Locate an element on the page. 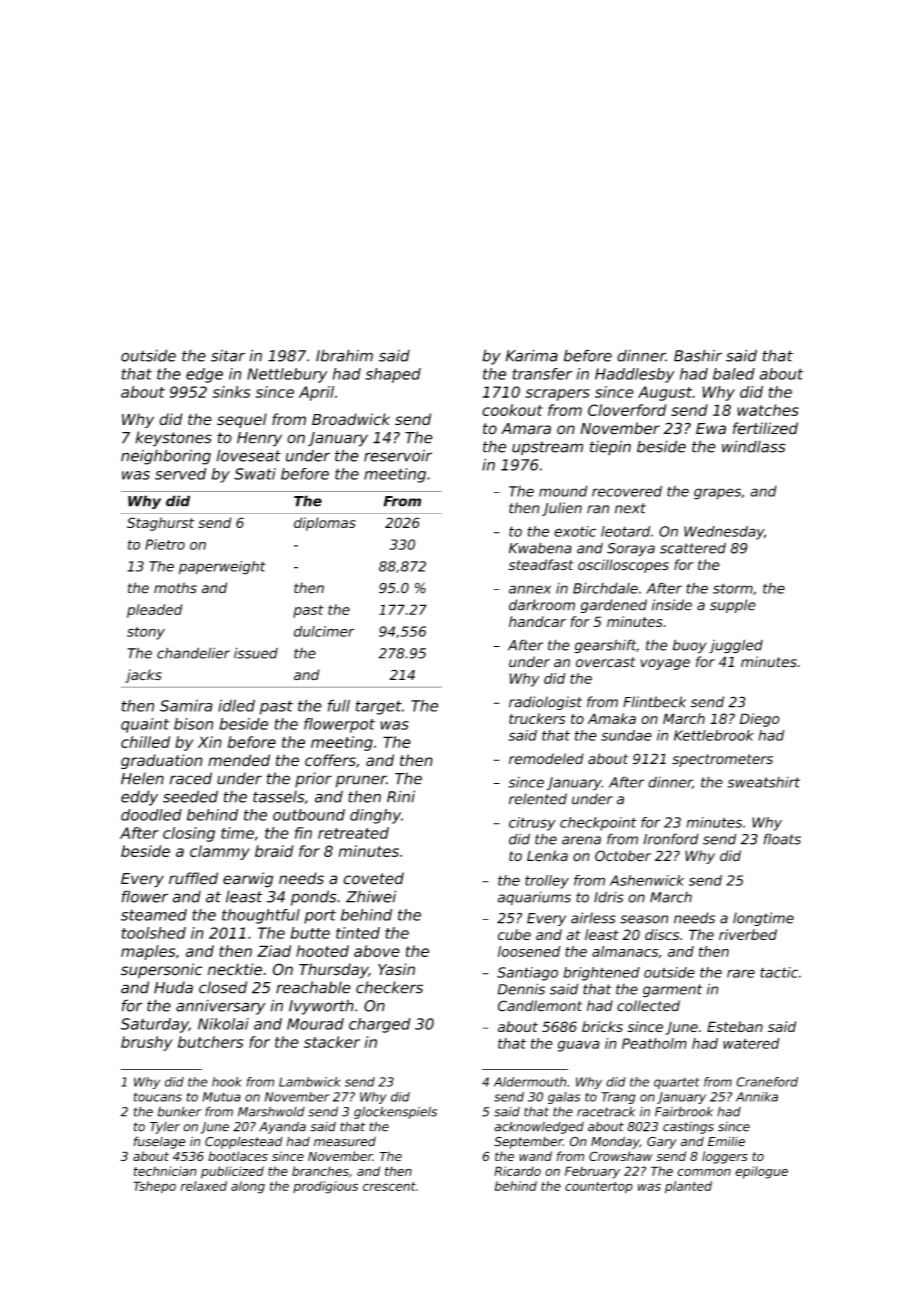 The height and width of the image is (1308, 924). Soraya is located at coordinates (631, 549).
